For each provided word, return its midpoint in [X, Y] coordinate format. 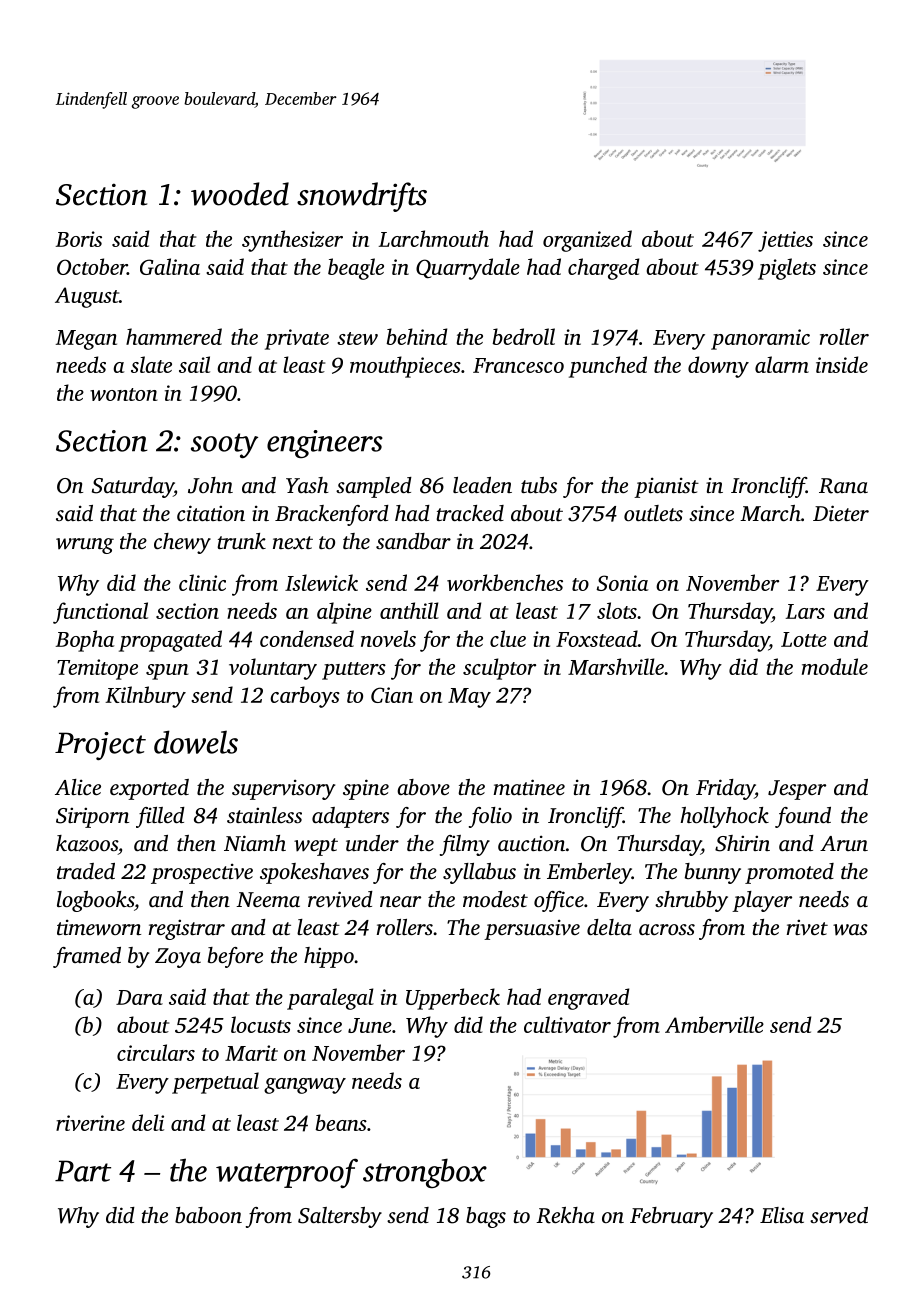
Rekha [565, 1215]
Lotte [804, 639]
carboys [305, 697]
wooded [240, 194]
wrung [85, 546]
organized [587, 241]
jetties [785, 241]
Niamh [255, 843]
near [400, 901]
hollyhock [724, 817]
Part [83, 1171]
